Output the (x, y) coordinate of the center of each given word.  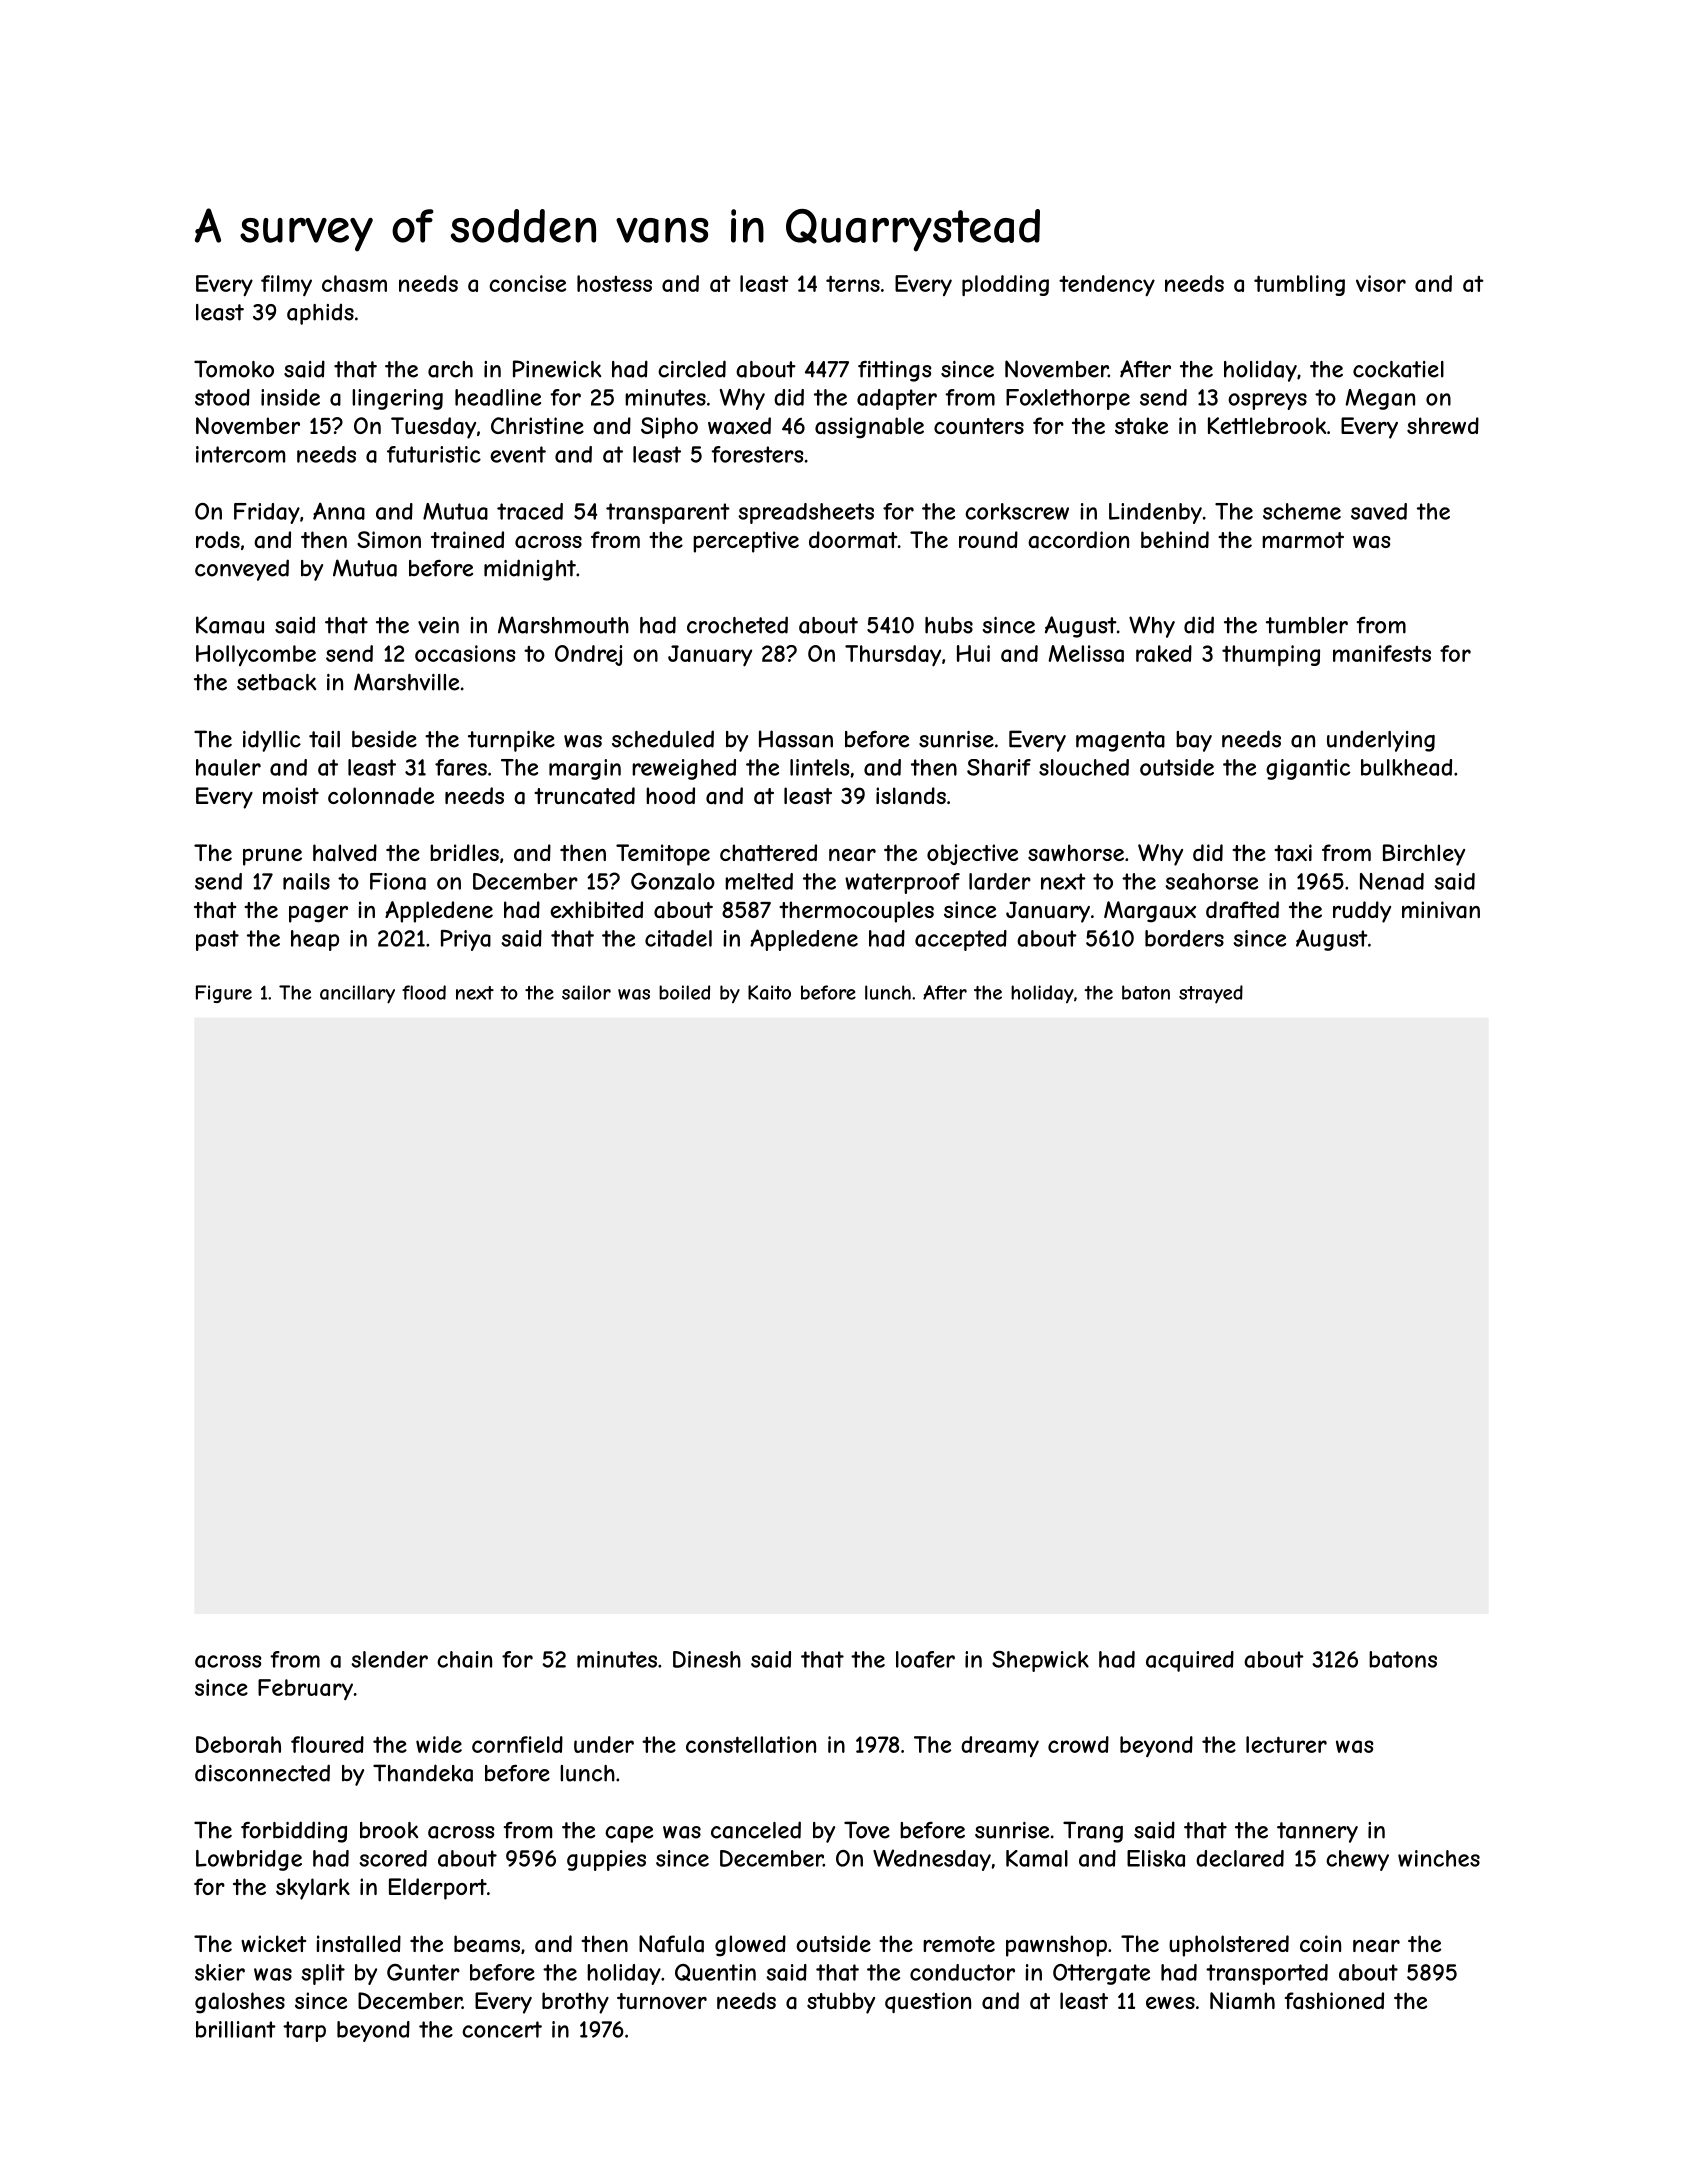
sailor (586, 992)
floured (327, 1744)
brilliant (236, 2029)
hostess (614, 283)
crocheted (737, 625)
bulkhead (1406, 767)
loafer (925, 1659)
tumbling (1299, 285)
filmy (286, 285)
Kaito (769, 992)
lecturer (1286, 1744)
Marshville (406, 682)
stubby (841, 2003)
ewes (1170, 2003)
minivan (1441, 910)
